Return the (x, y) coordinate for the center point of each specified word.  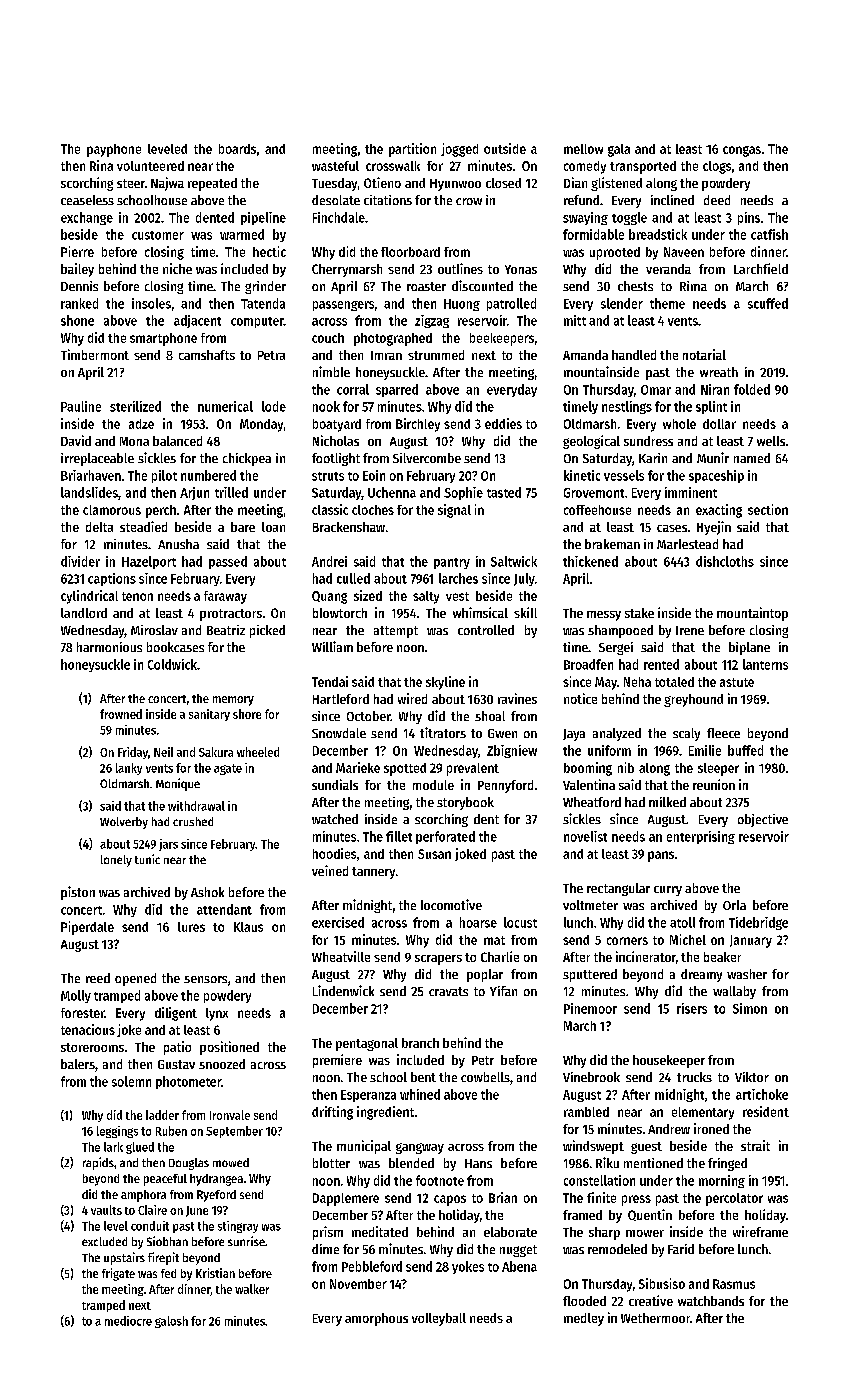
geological (591, 442)
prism (328, 1233)
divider (80, 561)
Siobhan (167, 1241)
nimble (331, 371)
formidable (593, 234)
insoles (151, 303)
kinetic (582, 475)
